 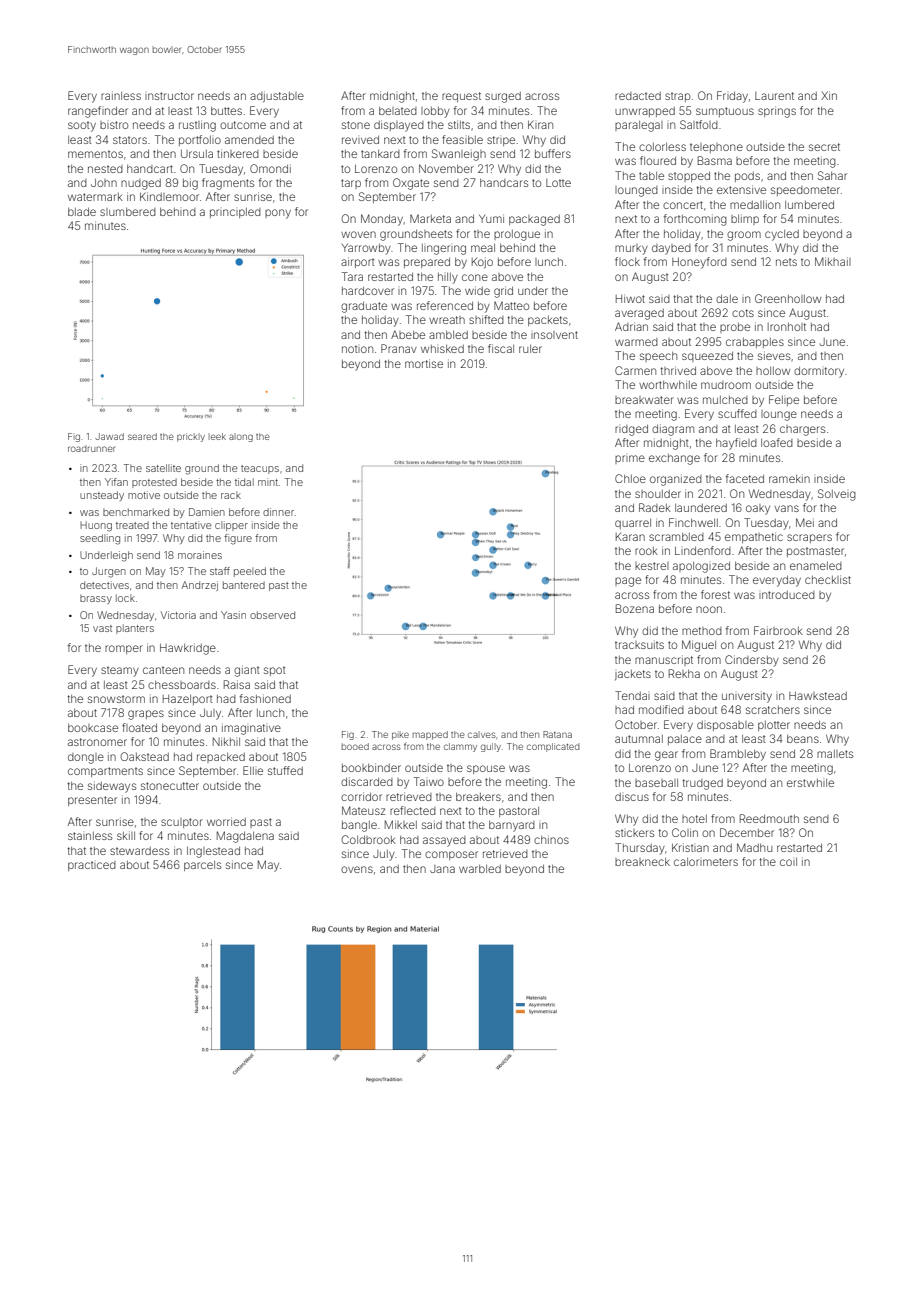 I want to click on Laurent, so click(x=774, y=96).
